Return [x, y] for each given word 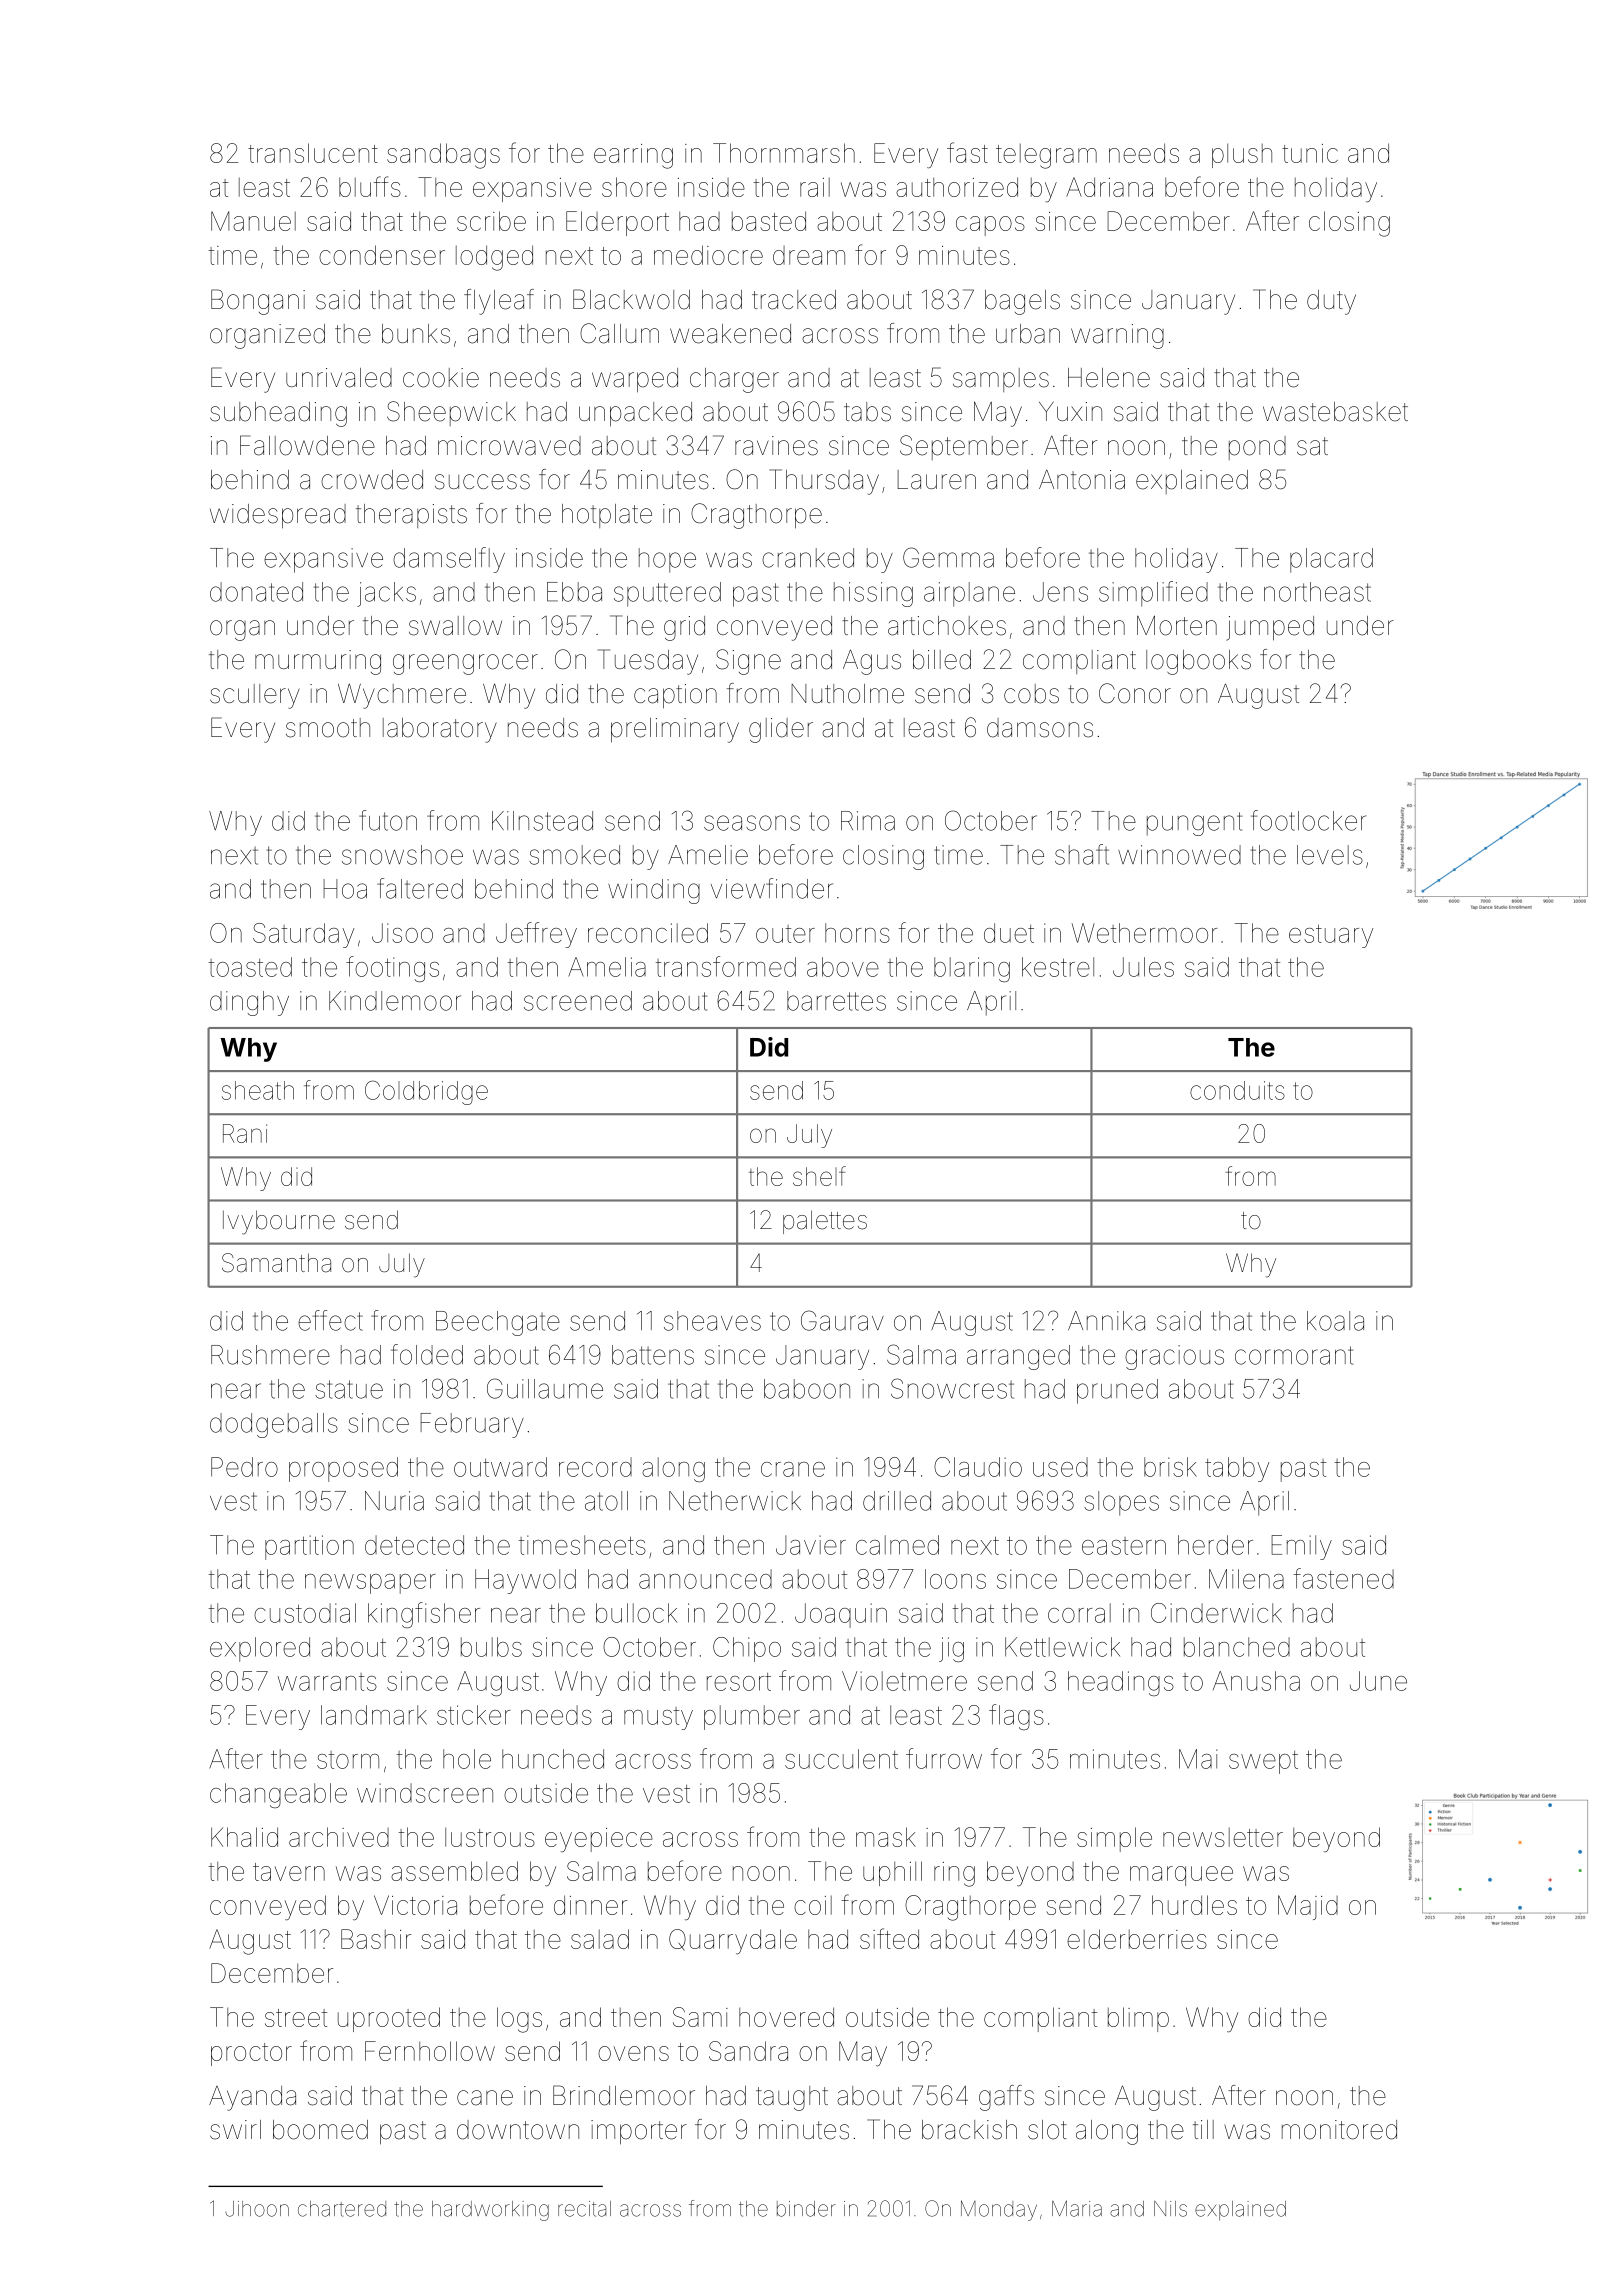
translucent [313, 153]
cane [485, 2098]
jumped [1270, 628]
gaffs [1006, 2098]
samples [1001, 380]
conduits [1237, 1090]
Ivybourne [279, 1222]
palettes [825, 1222]
